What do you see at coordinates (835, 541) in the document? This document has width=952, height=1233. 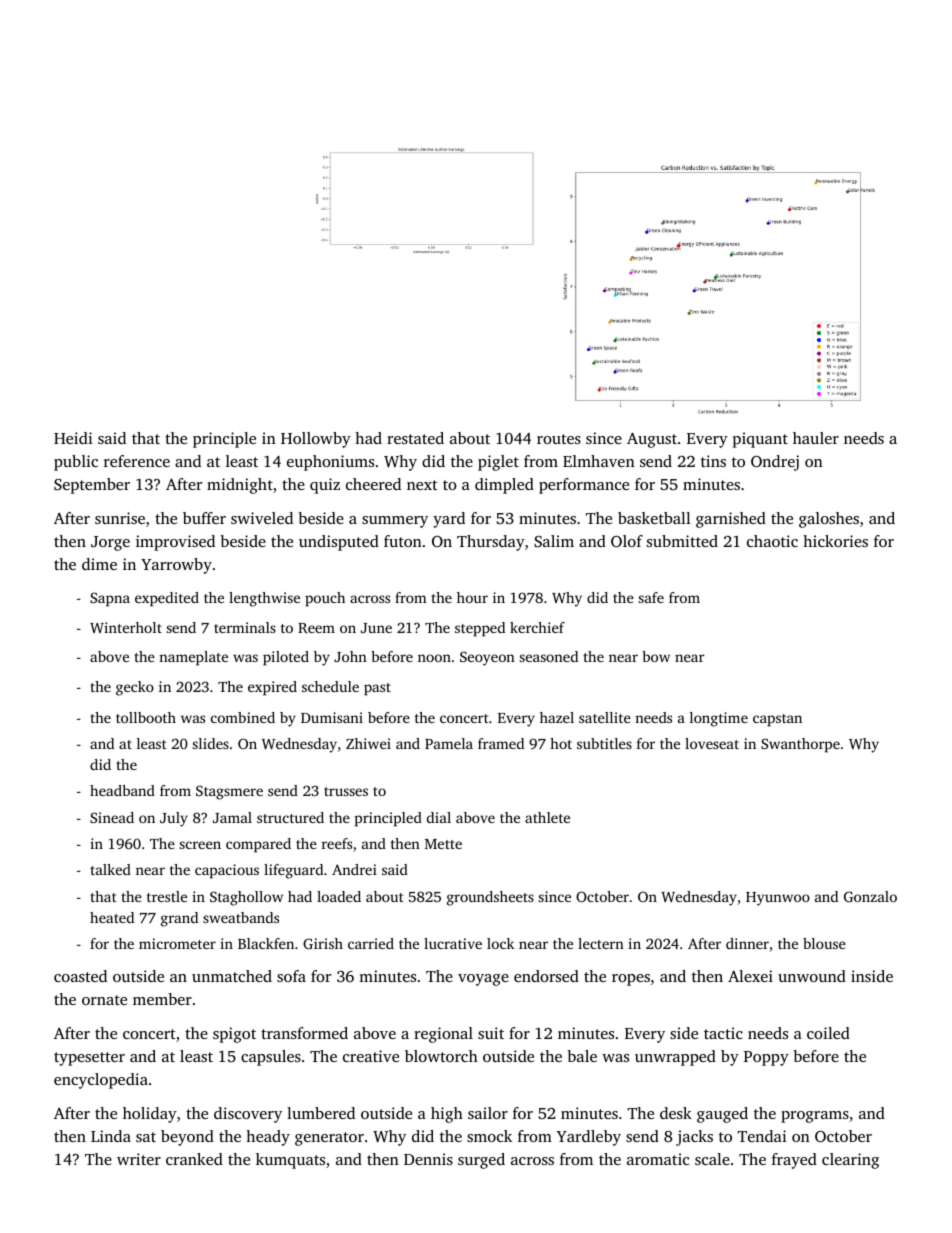 I see `hickories` at bounding box center [835, 541].
